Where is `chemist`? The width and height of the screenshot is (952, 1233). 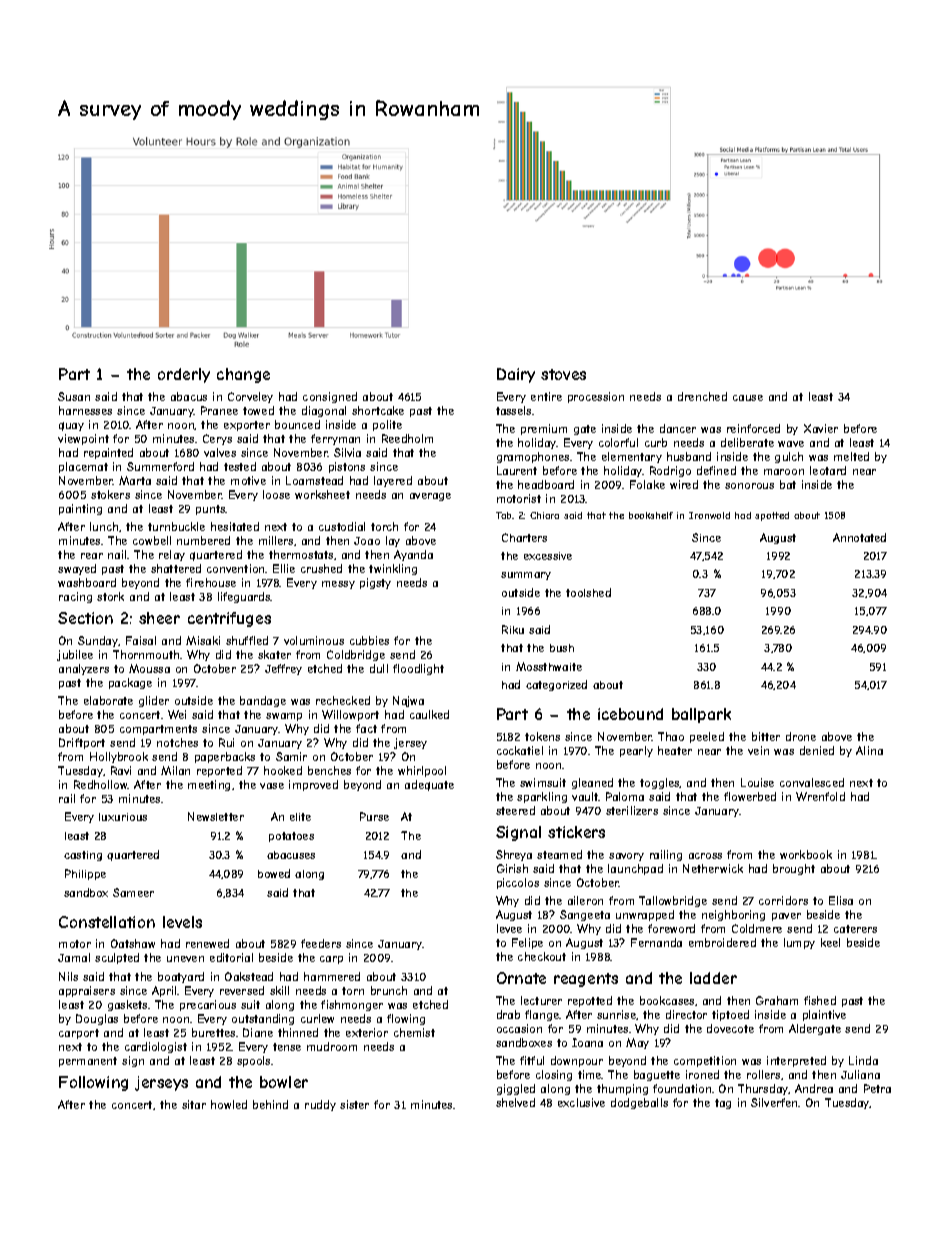 chemist is located at coordinates (414, 1032).
